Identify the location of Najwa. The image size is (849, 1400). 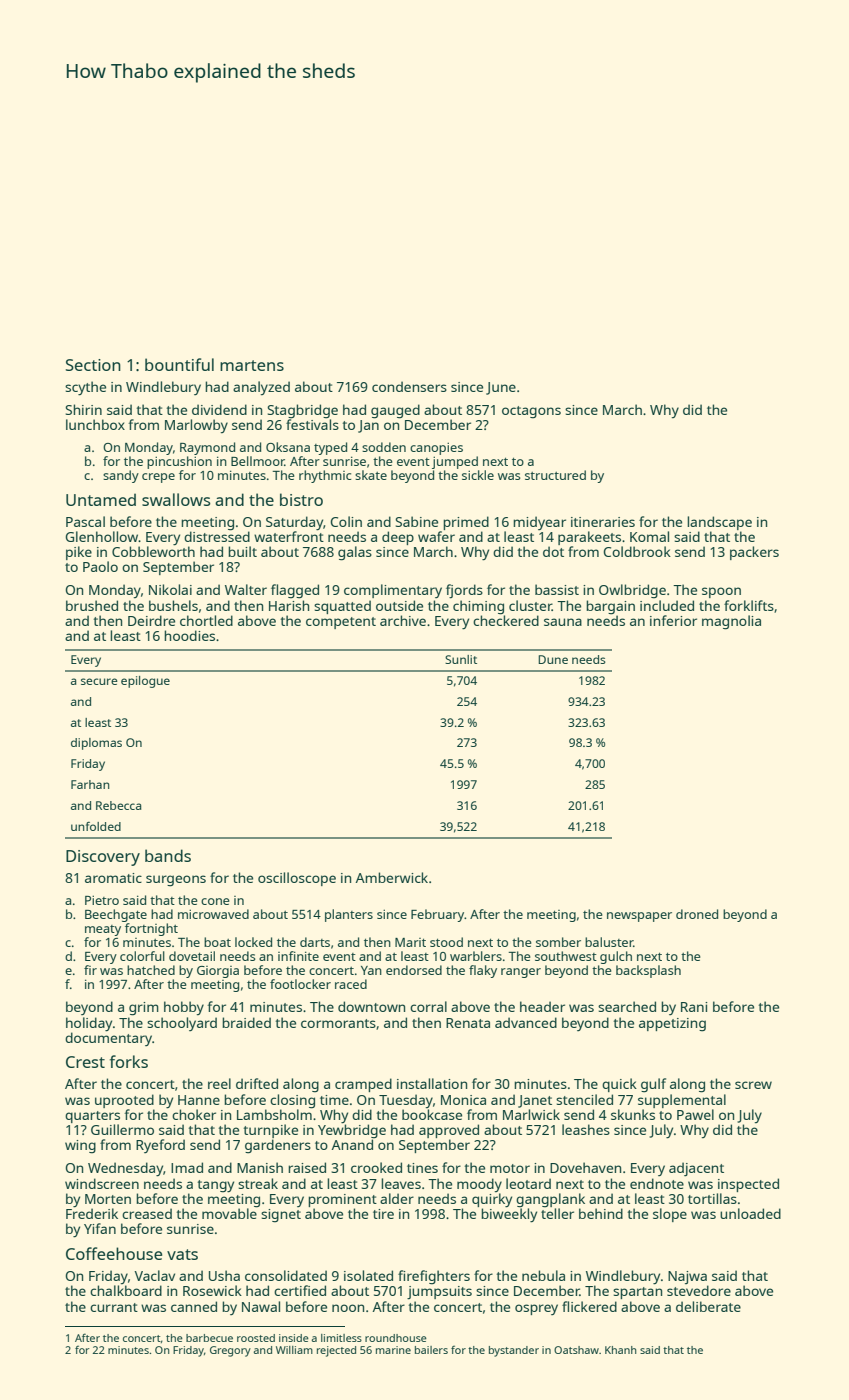
(687, 1277).
